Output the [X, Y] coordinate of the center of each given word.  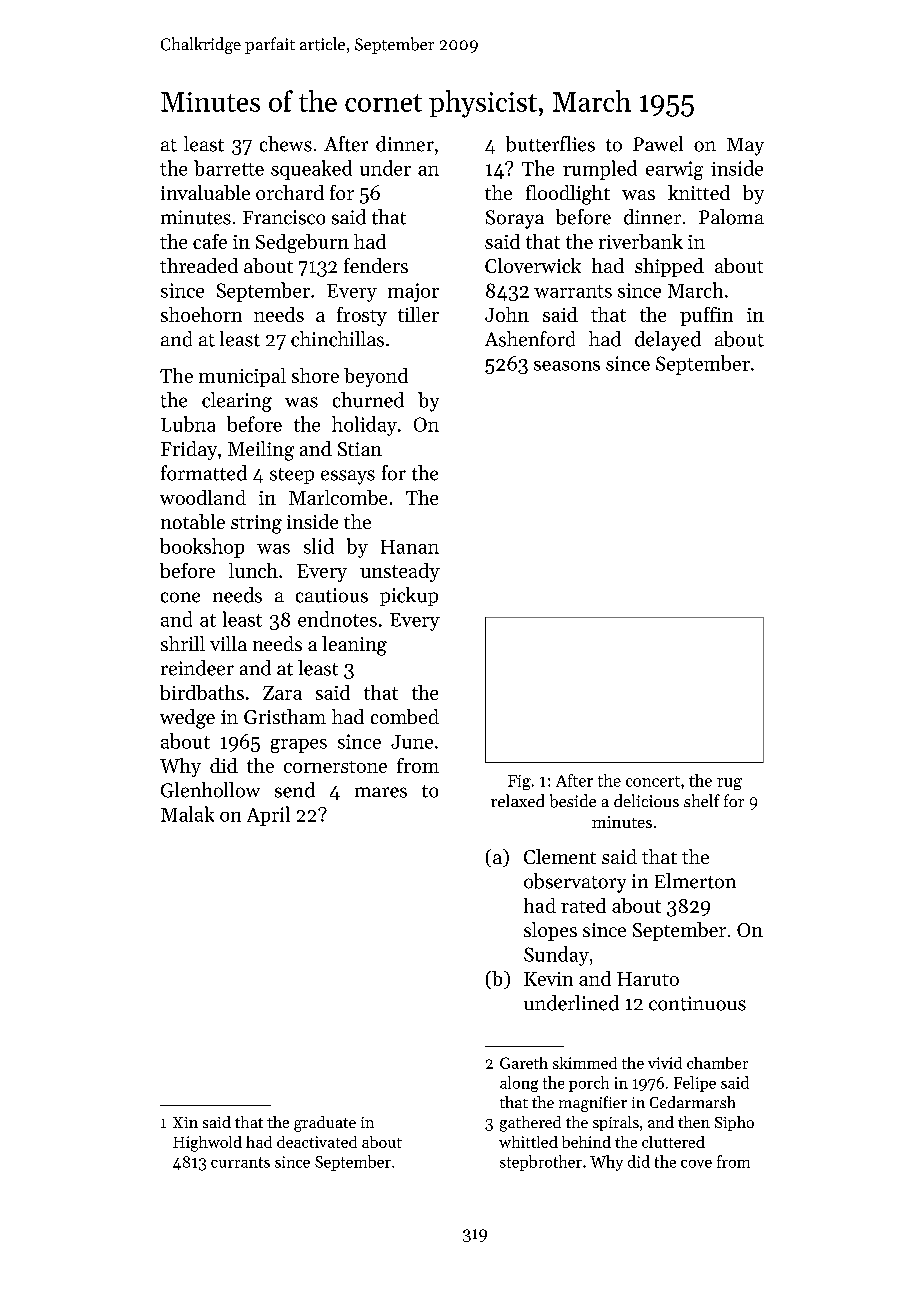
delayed [668, 341]
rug [729, 784]
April [268, 816]
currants [240, 1162]
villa [228, 643]
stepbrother [541, 1163]
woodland [203, 497]
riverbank [641, 241]
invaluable [205, 192]
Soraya [515, 219]
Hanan [410, 547]
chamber [717, 1063]
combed [405, 716]
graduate [325, 1124]
